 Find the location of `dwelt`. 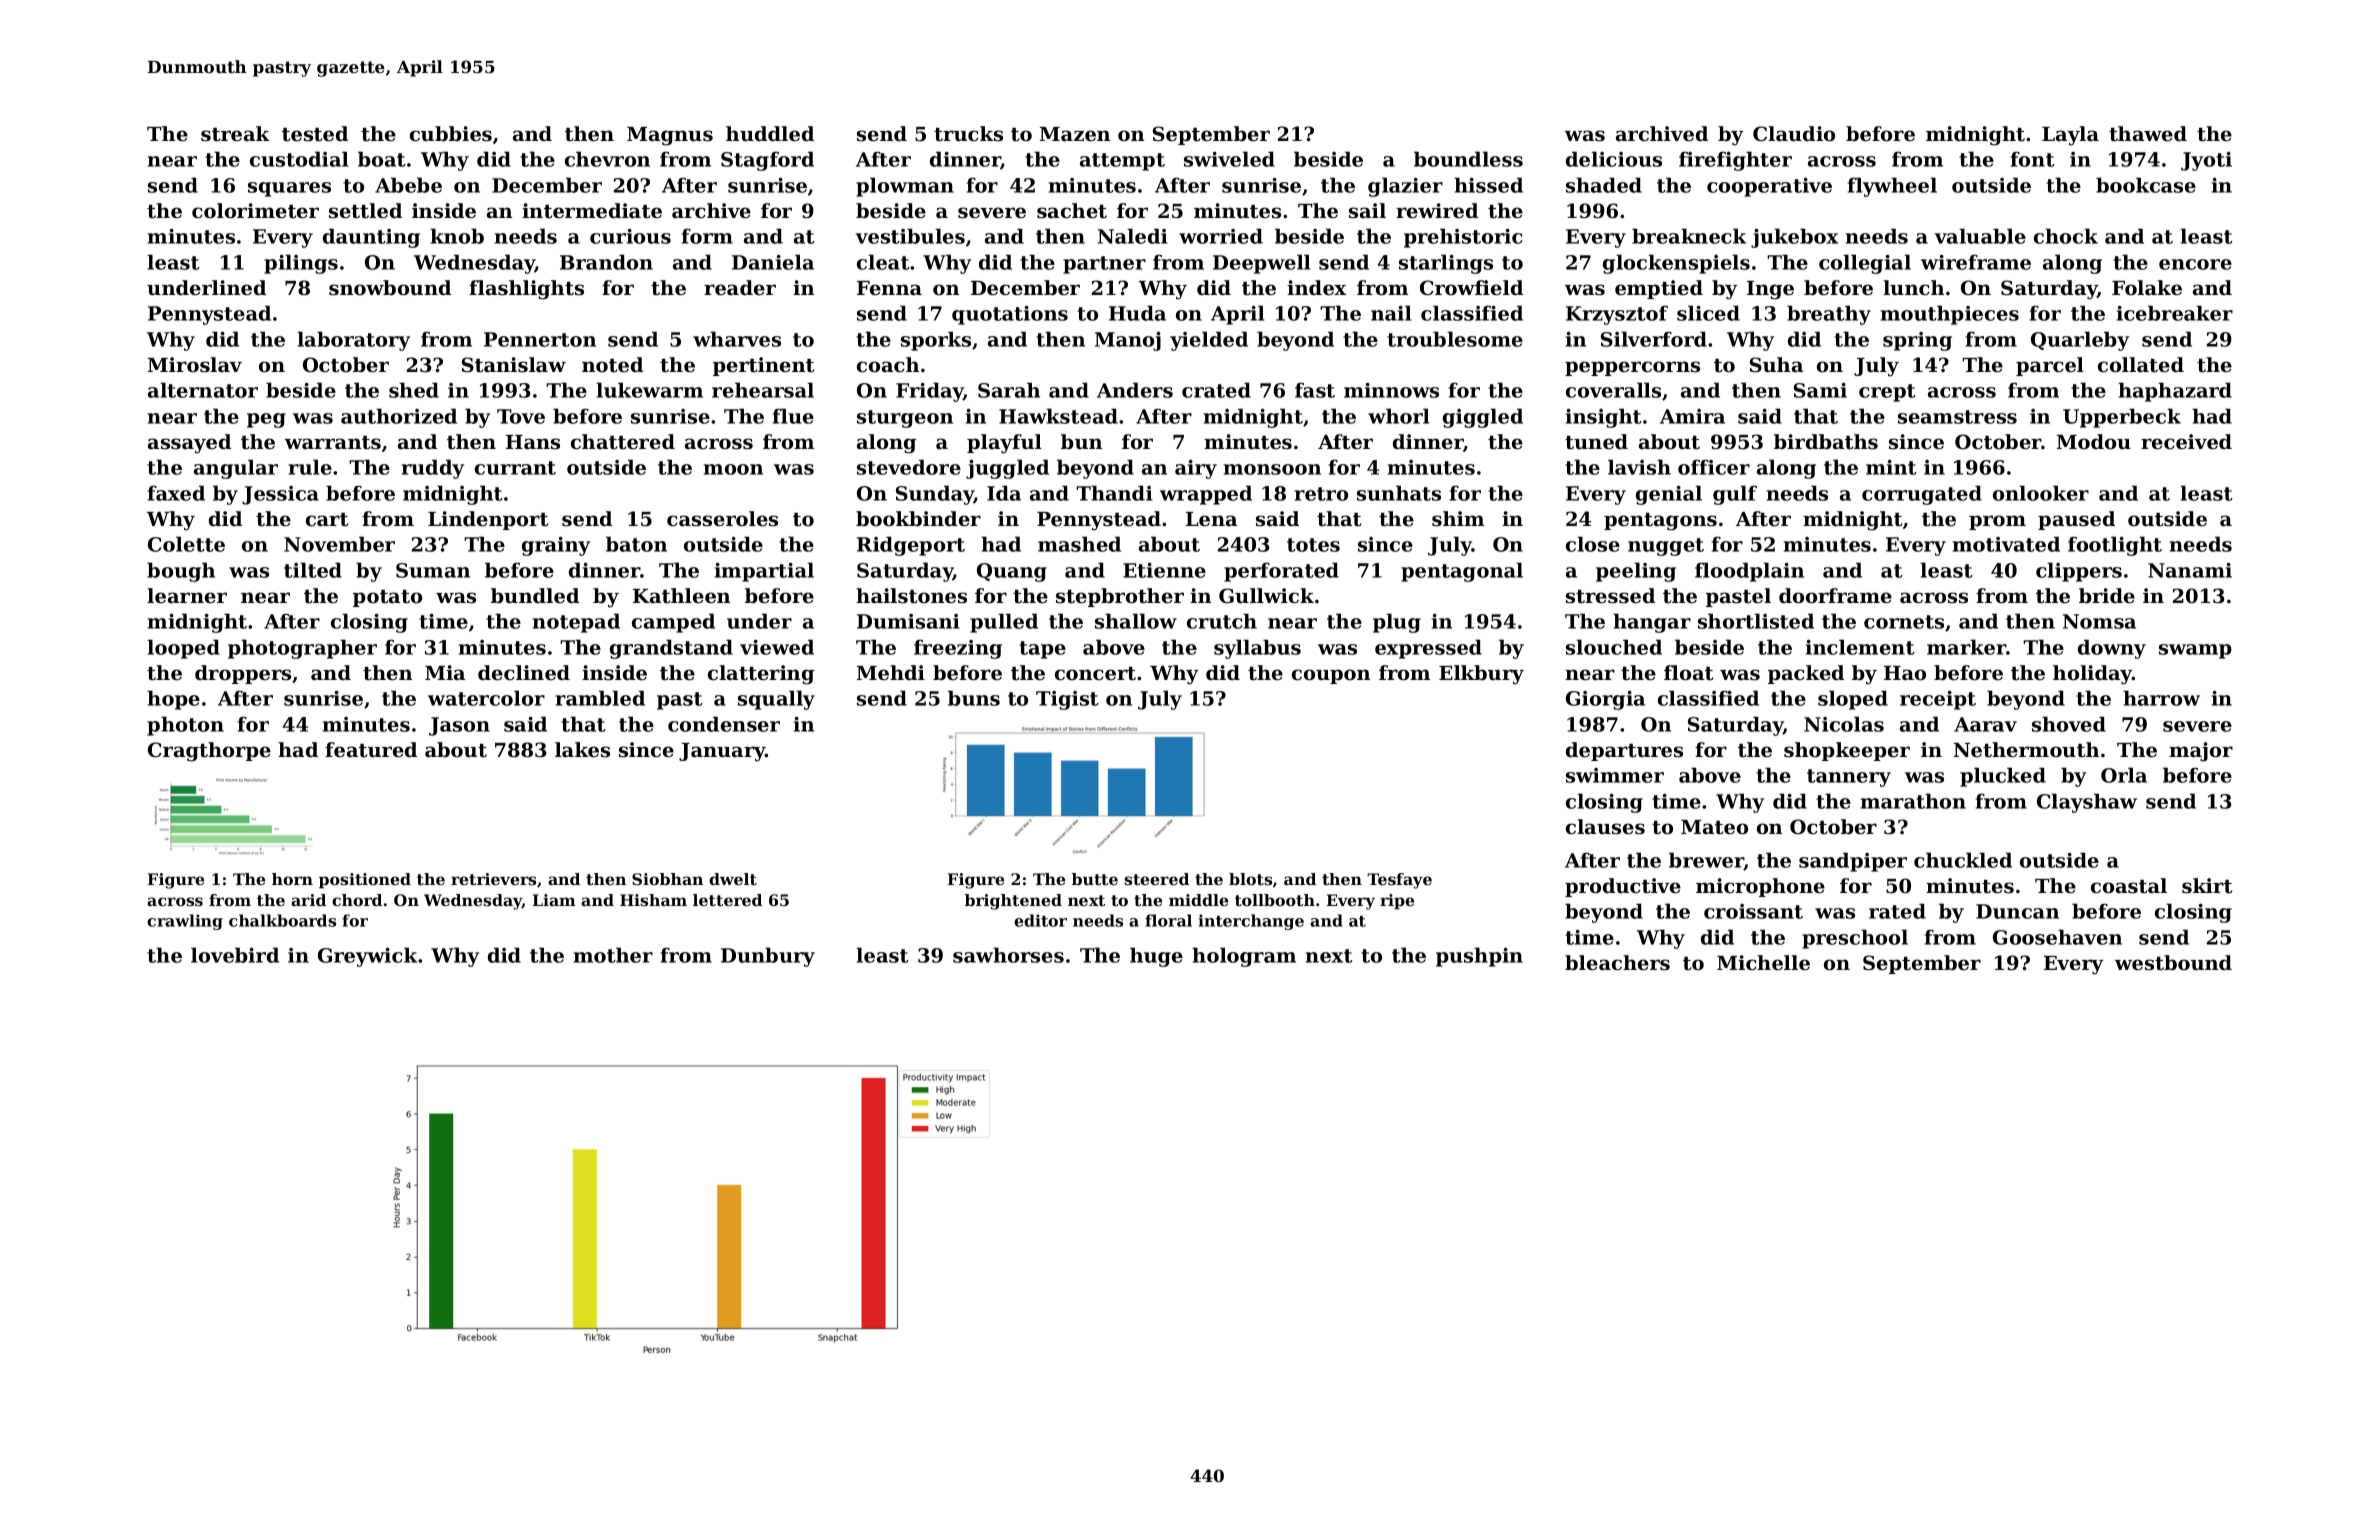

dwelt is located at coordinates (733, 879).
